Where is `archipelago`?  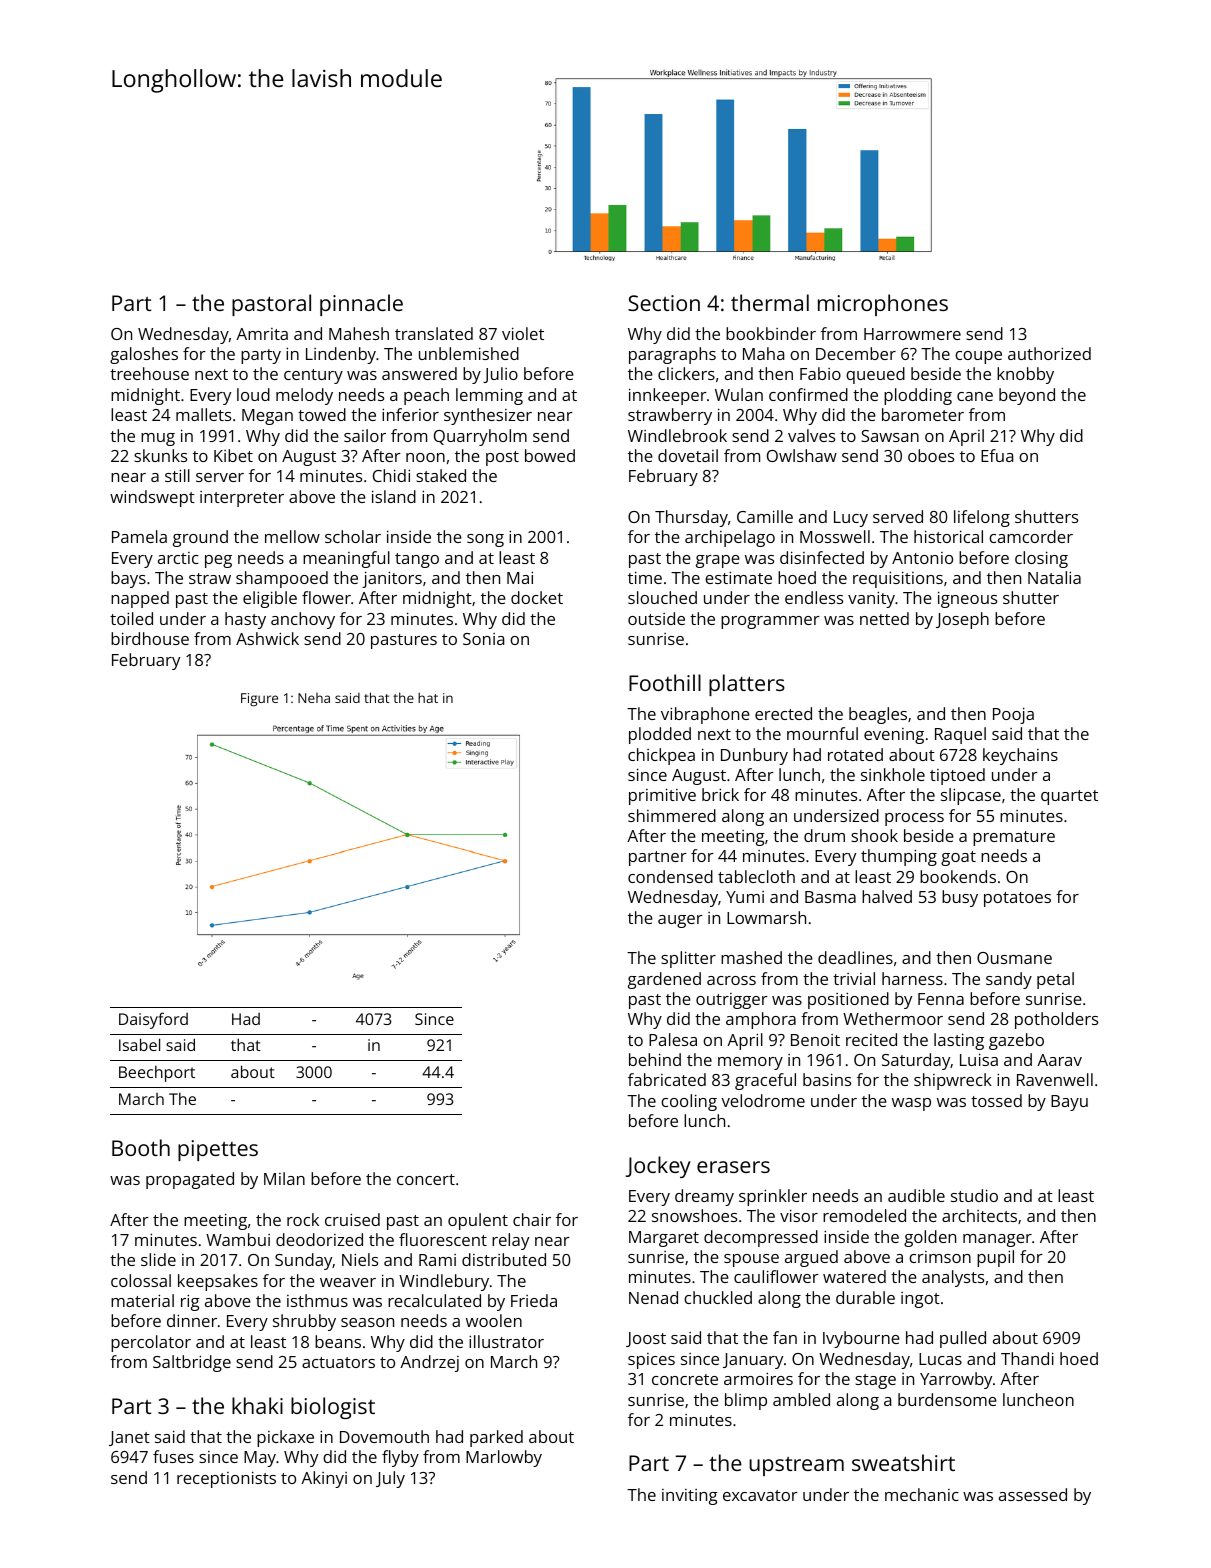 archipelago is located at coordinates (730, 538).
